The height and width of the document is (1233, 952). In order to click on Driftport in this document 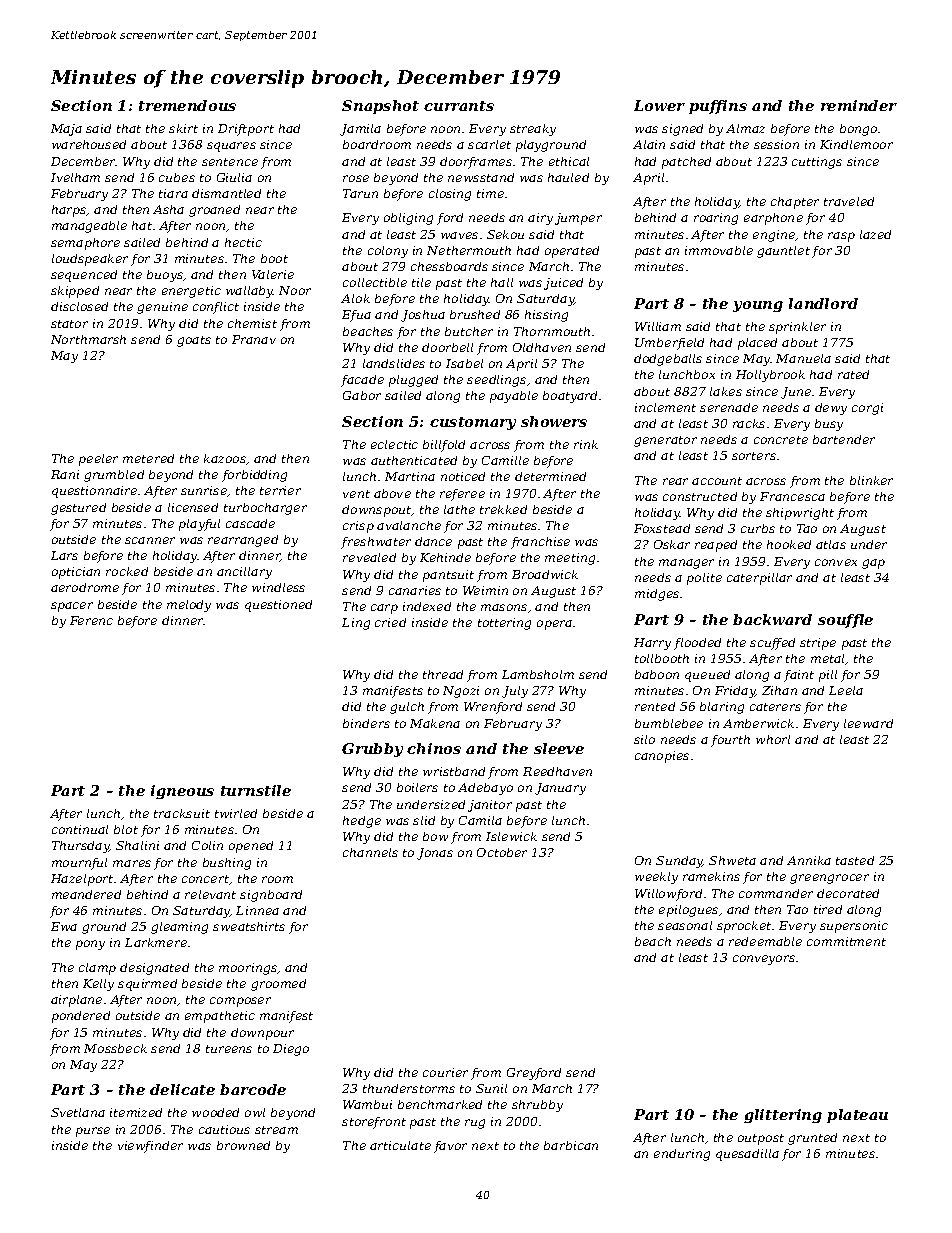, I will do `click(246, 130)`.
